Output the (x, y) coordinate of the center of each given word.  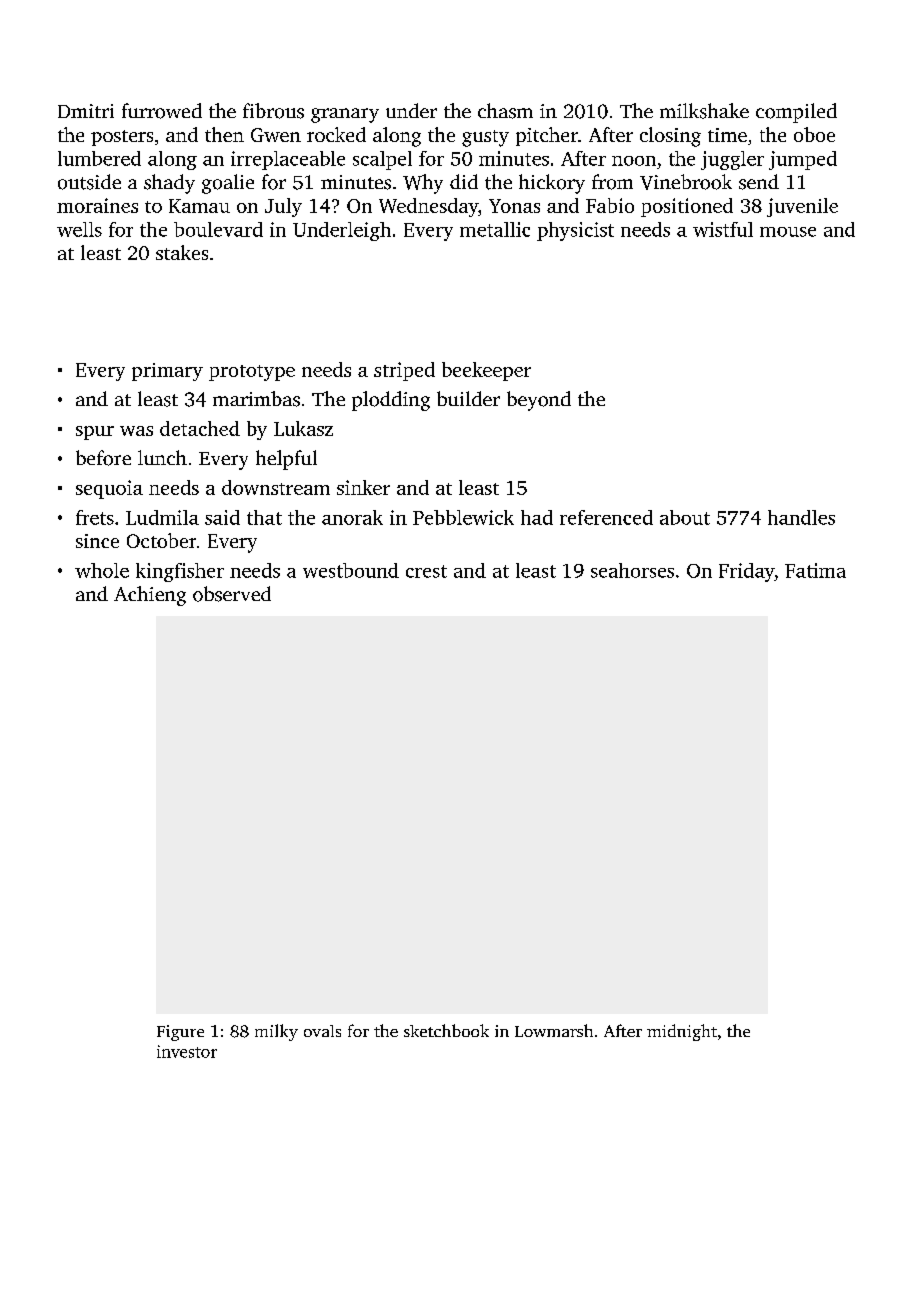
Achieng (150, 596)
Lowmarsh (554, 1030)
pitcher (547, 136)
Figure (180, 1033)
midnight (682, 1032)
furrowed (162, 111)
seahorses (632, 570)
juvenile (802, 207)
